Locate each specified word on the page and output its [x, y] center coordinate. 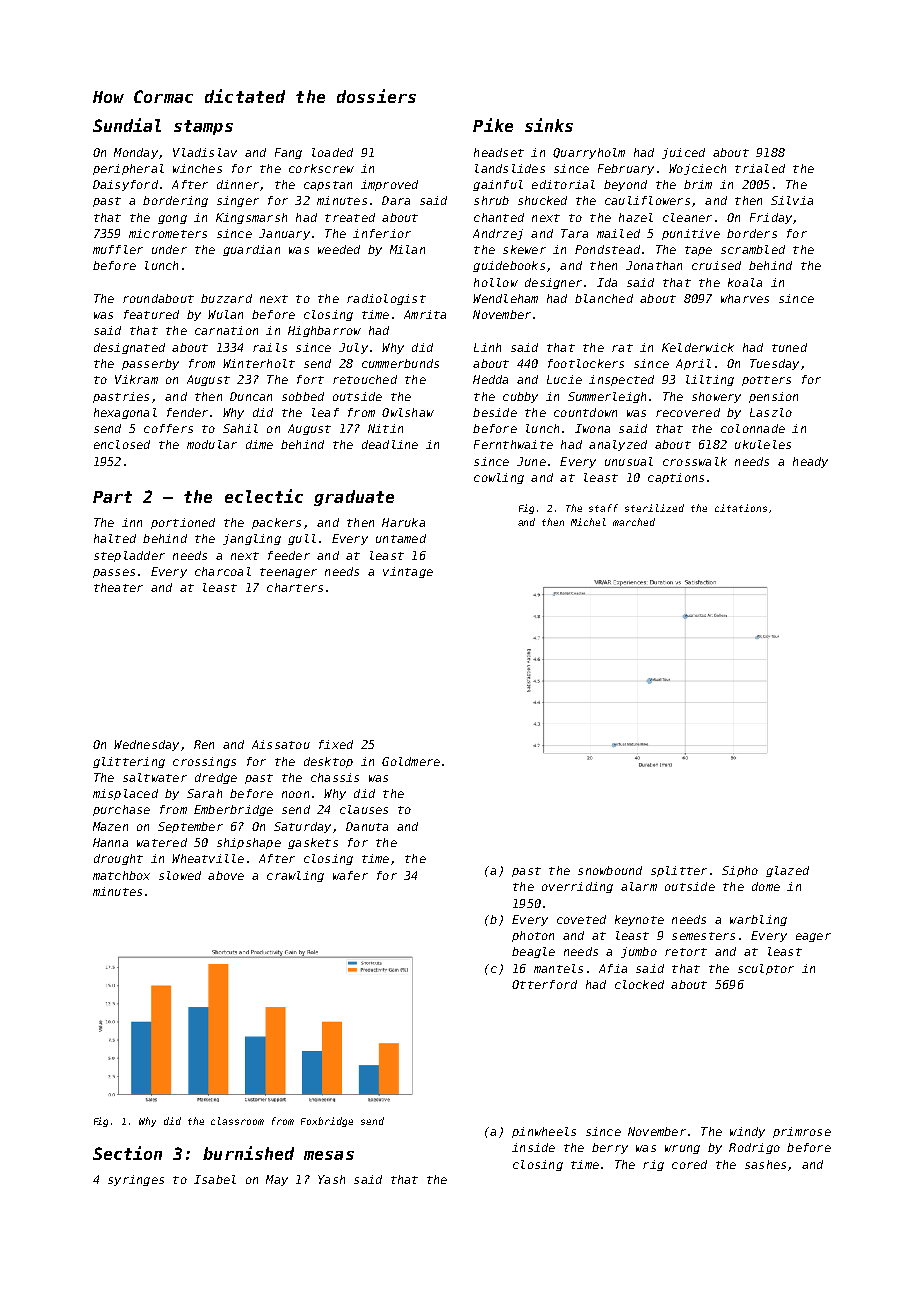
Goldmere [411, 761]
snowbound [610, 870]
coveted [581, 919]
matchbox [121, 875]
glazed [787, 871]
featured [151, 314]
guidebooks [509, 266]
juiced [683, 153]
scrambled [753, 249]
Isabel [215, 1179]
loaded [332, 152]
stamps [203, 127]
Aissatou [281, 744]
